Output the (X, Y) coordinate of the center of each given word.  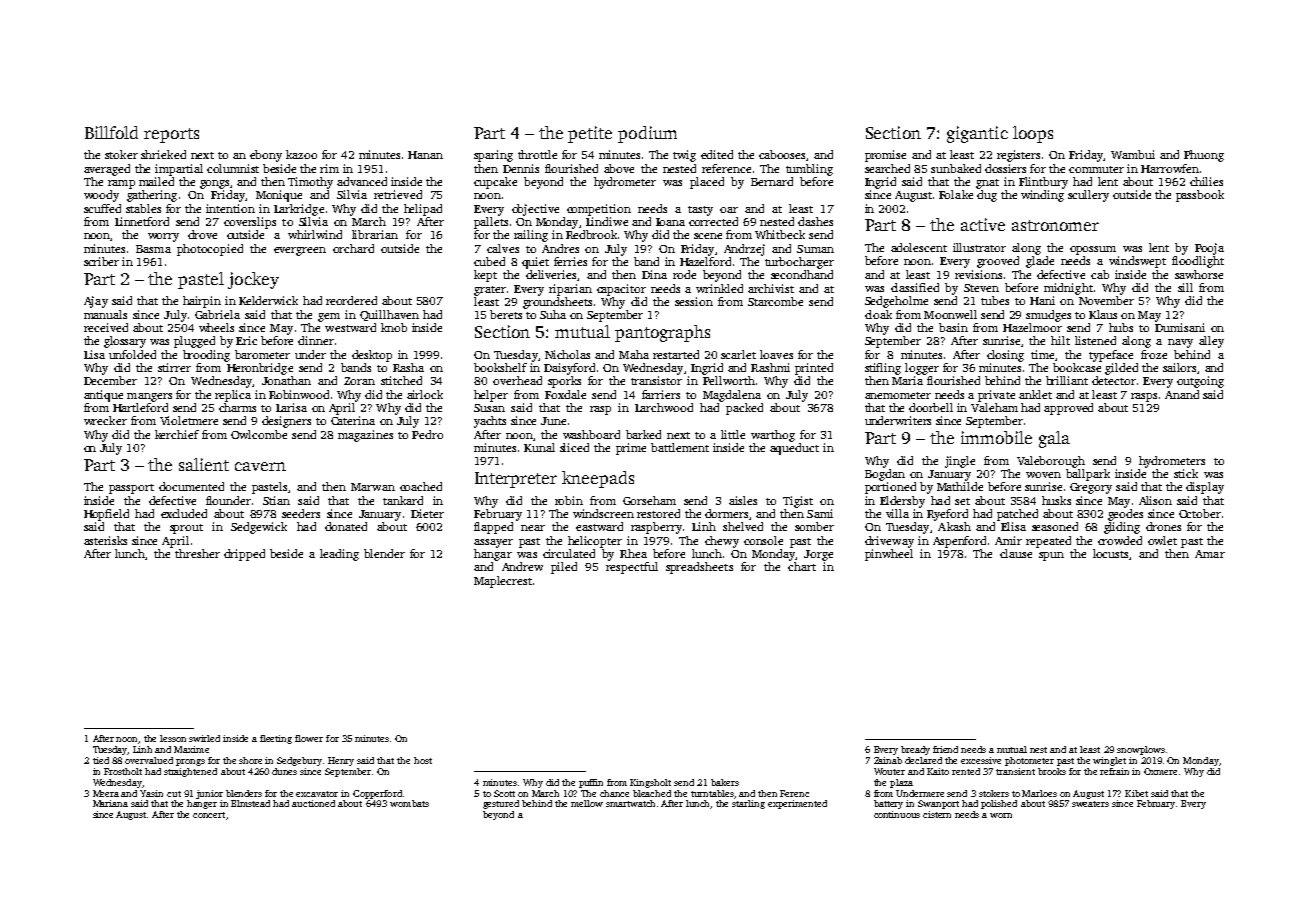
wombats (409, 803)
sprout (186, 529)
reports (171, 135)
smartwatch (630, 803)
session (694, 301)
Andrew (522, 566)
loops (1033, 134)
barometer (262, 354)
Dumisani (1180, 327)
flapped (493, 528)
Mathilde (960, 486)
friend (945, 749)
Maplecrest (503, 582)
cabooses (782, 154)
